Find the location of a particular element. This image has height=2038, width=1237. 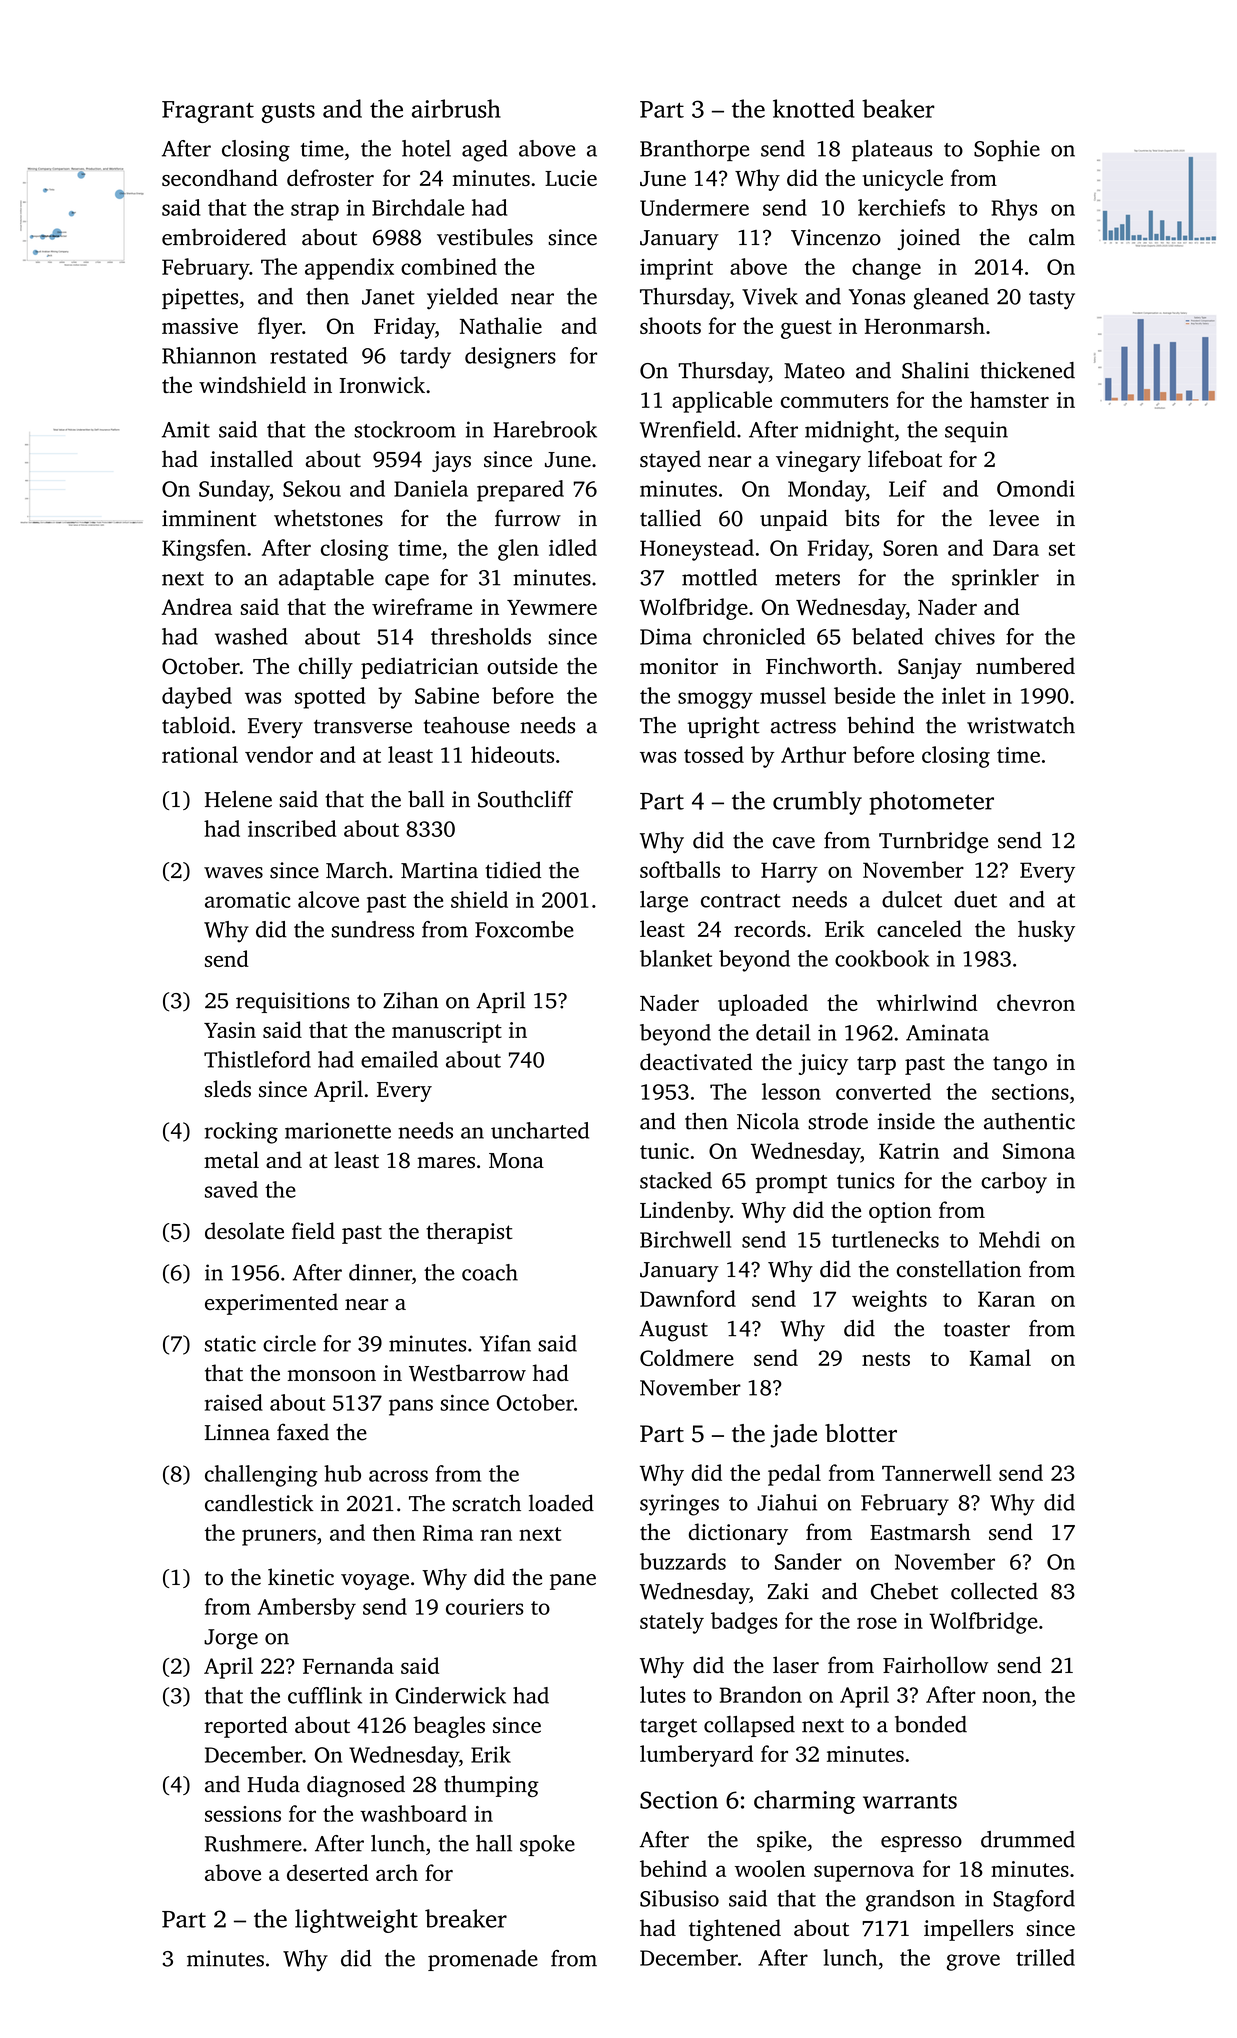

prompt is located at coordinates (791, 1184).
